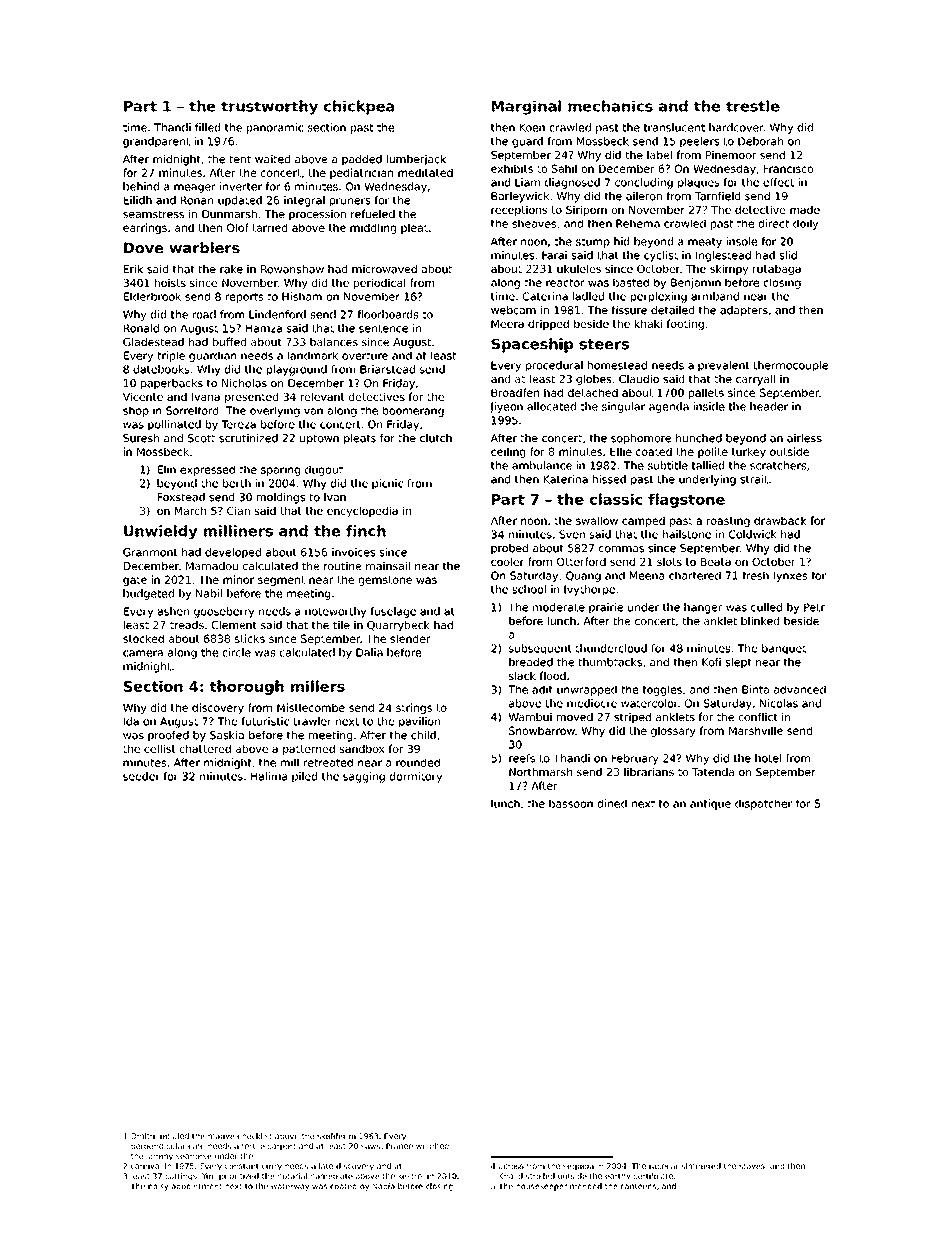 The height and width of the screenshot is (1233, 952). Describe the element at coordinates (777, 269) in the screenshot. I see `rutabaga` at that location.
